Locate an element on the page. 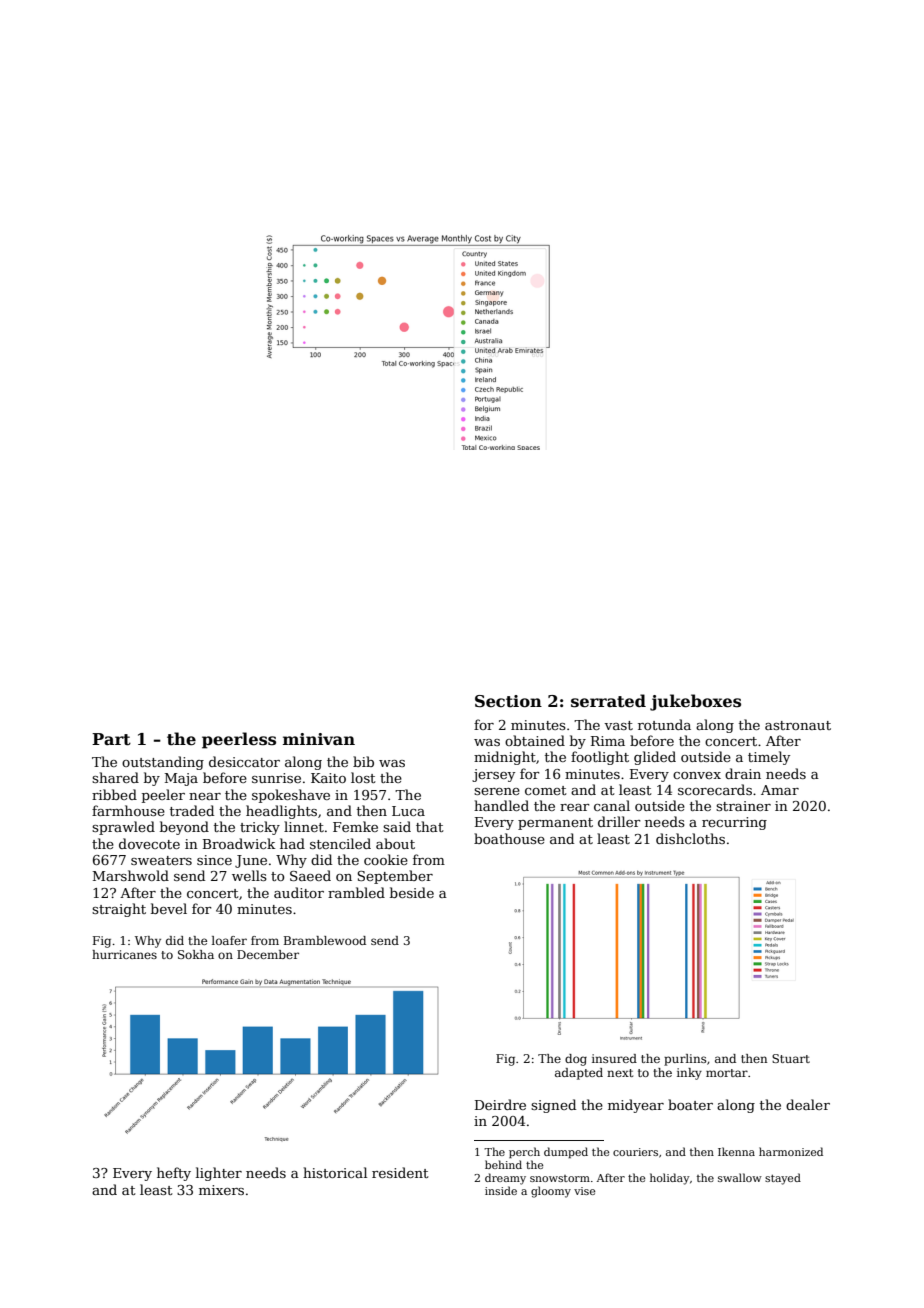  peerless is located at coordinates (239, 740).
